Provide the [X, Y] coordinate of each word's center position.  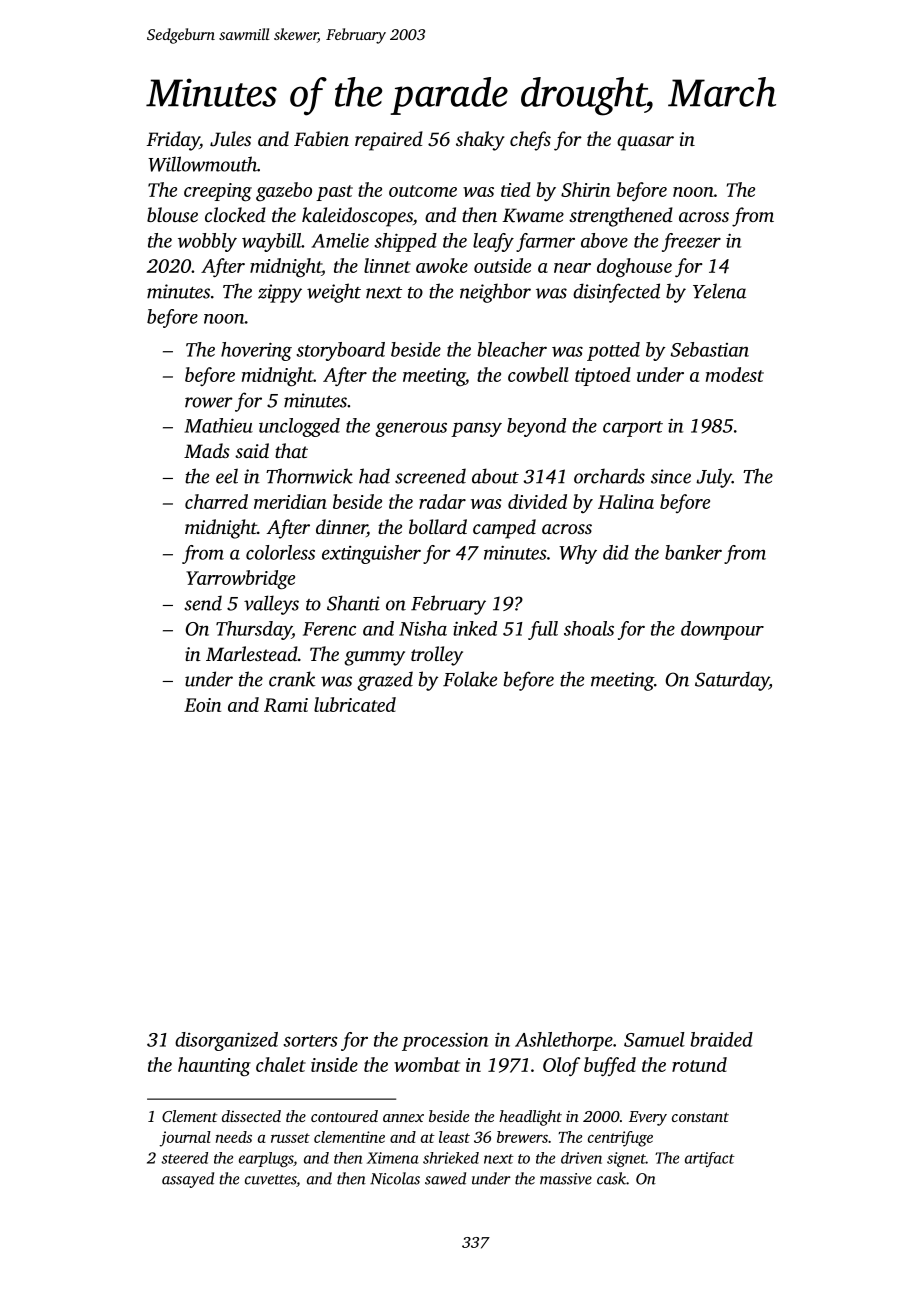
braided [721, 1039]
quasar [645, 143]
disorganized [226, 1041]
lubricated [355, 704]
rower [209, 402]
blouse [172, 214]
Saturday [732, 681]
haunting [214, 1067]
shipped [405, 242]
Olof [561, 1066]
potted [613, 351]
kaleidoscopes [357, 217]
